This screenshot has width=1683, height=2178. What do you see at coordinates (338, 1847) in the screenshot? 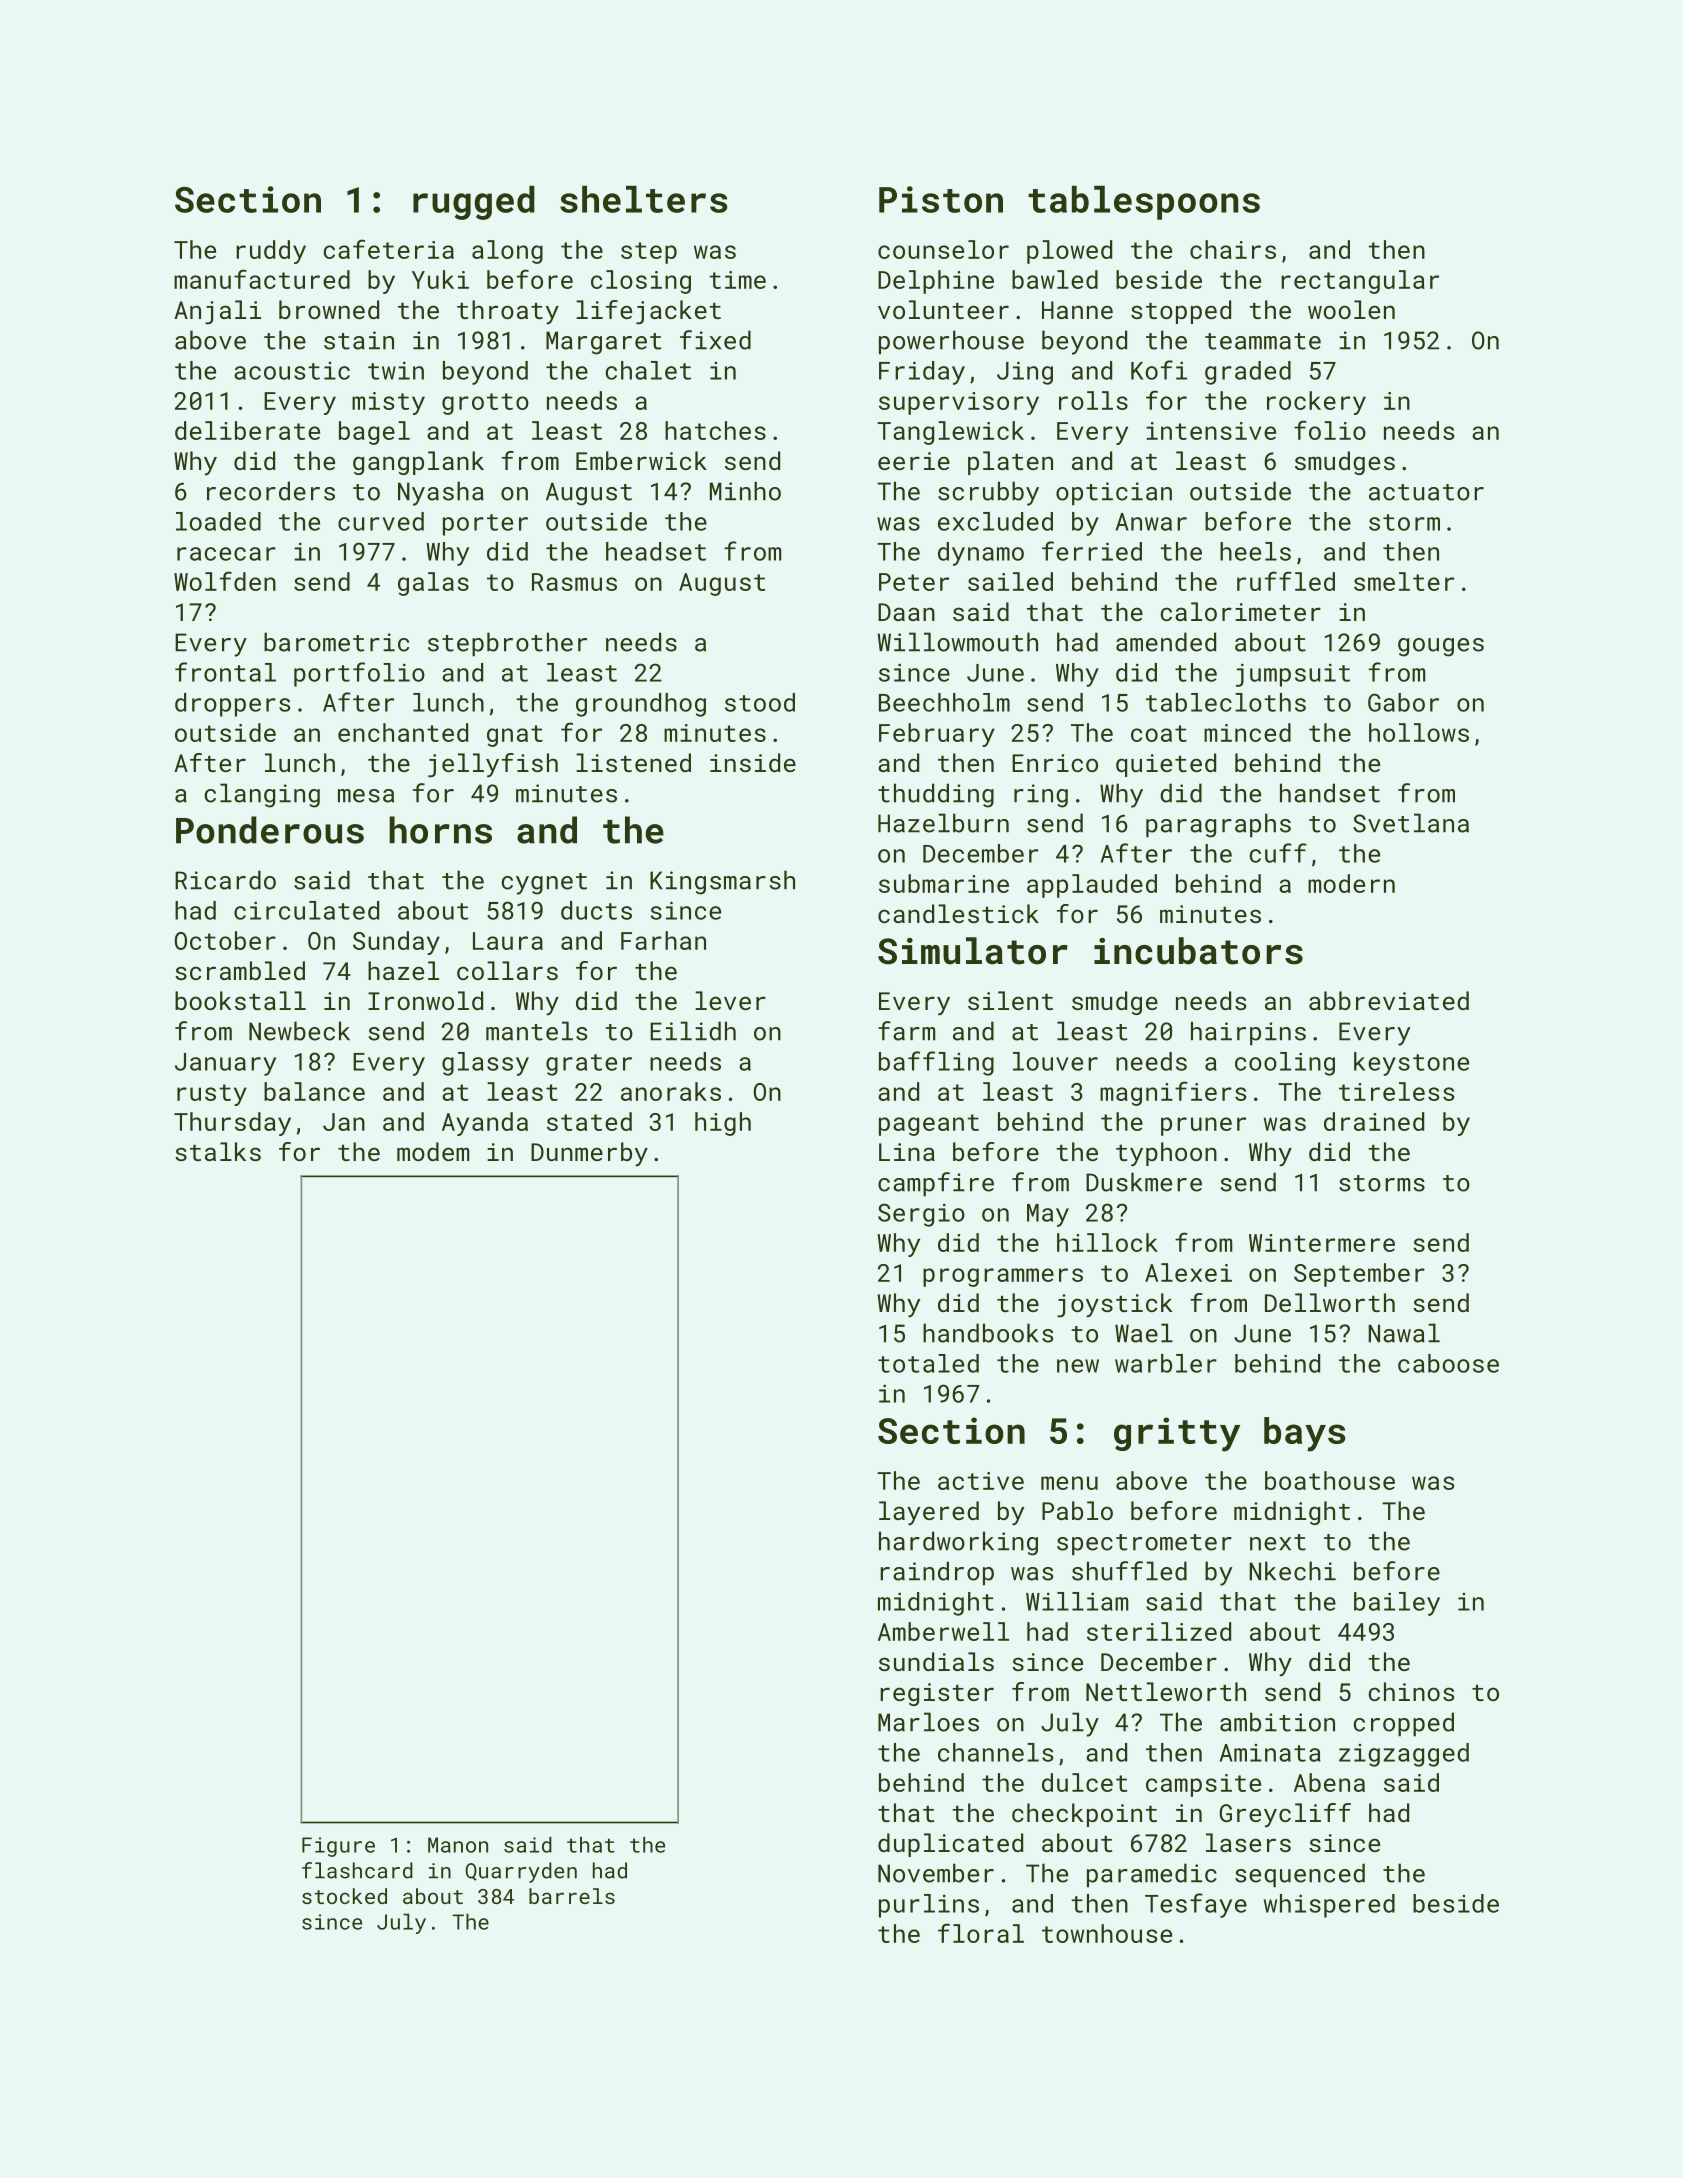
I see `Figure` at bounding box center [338, 1847].
